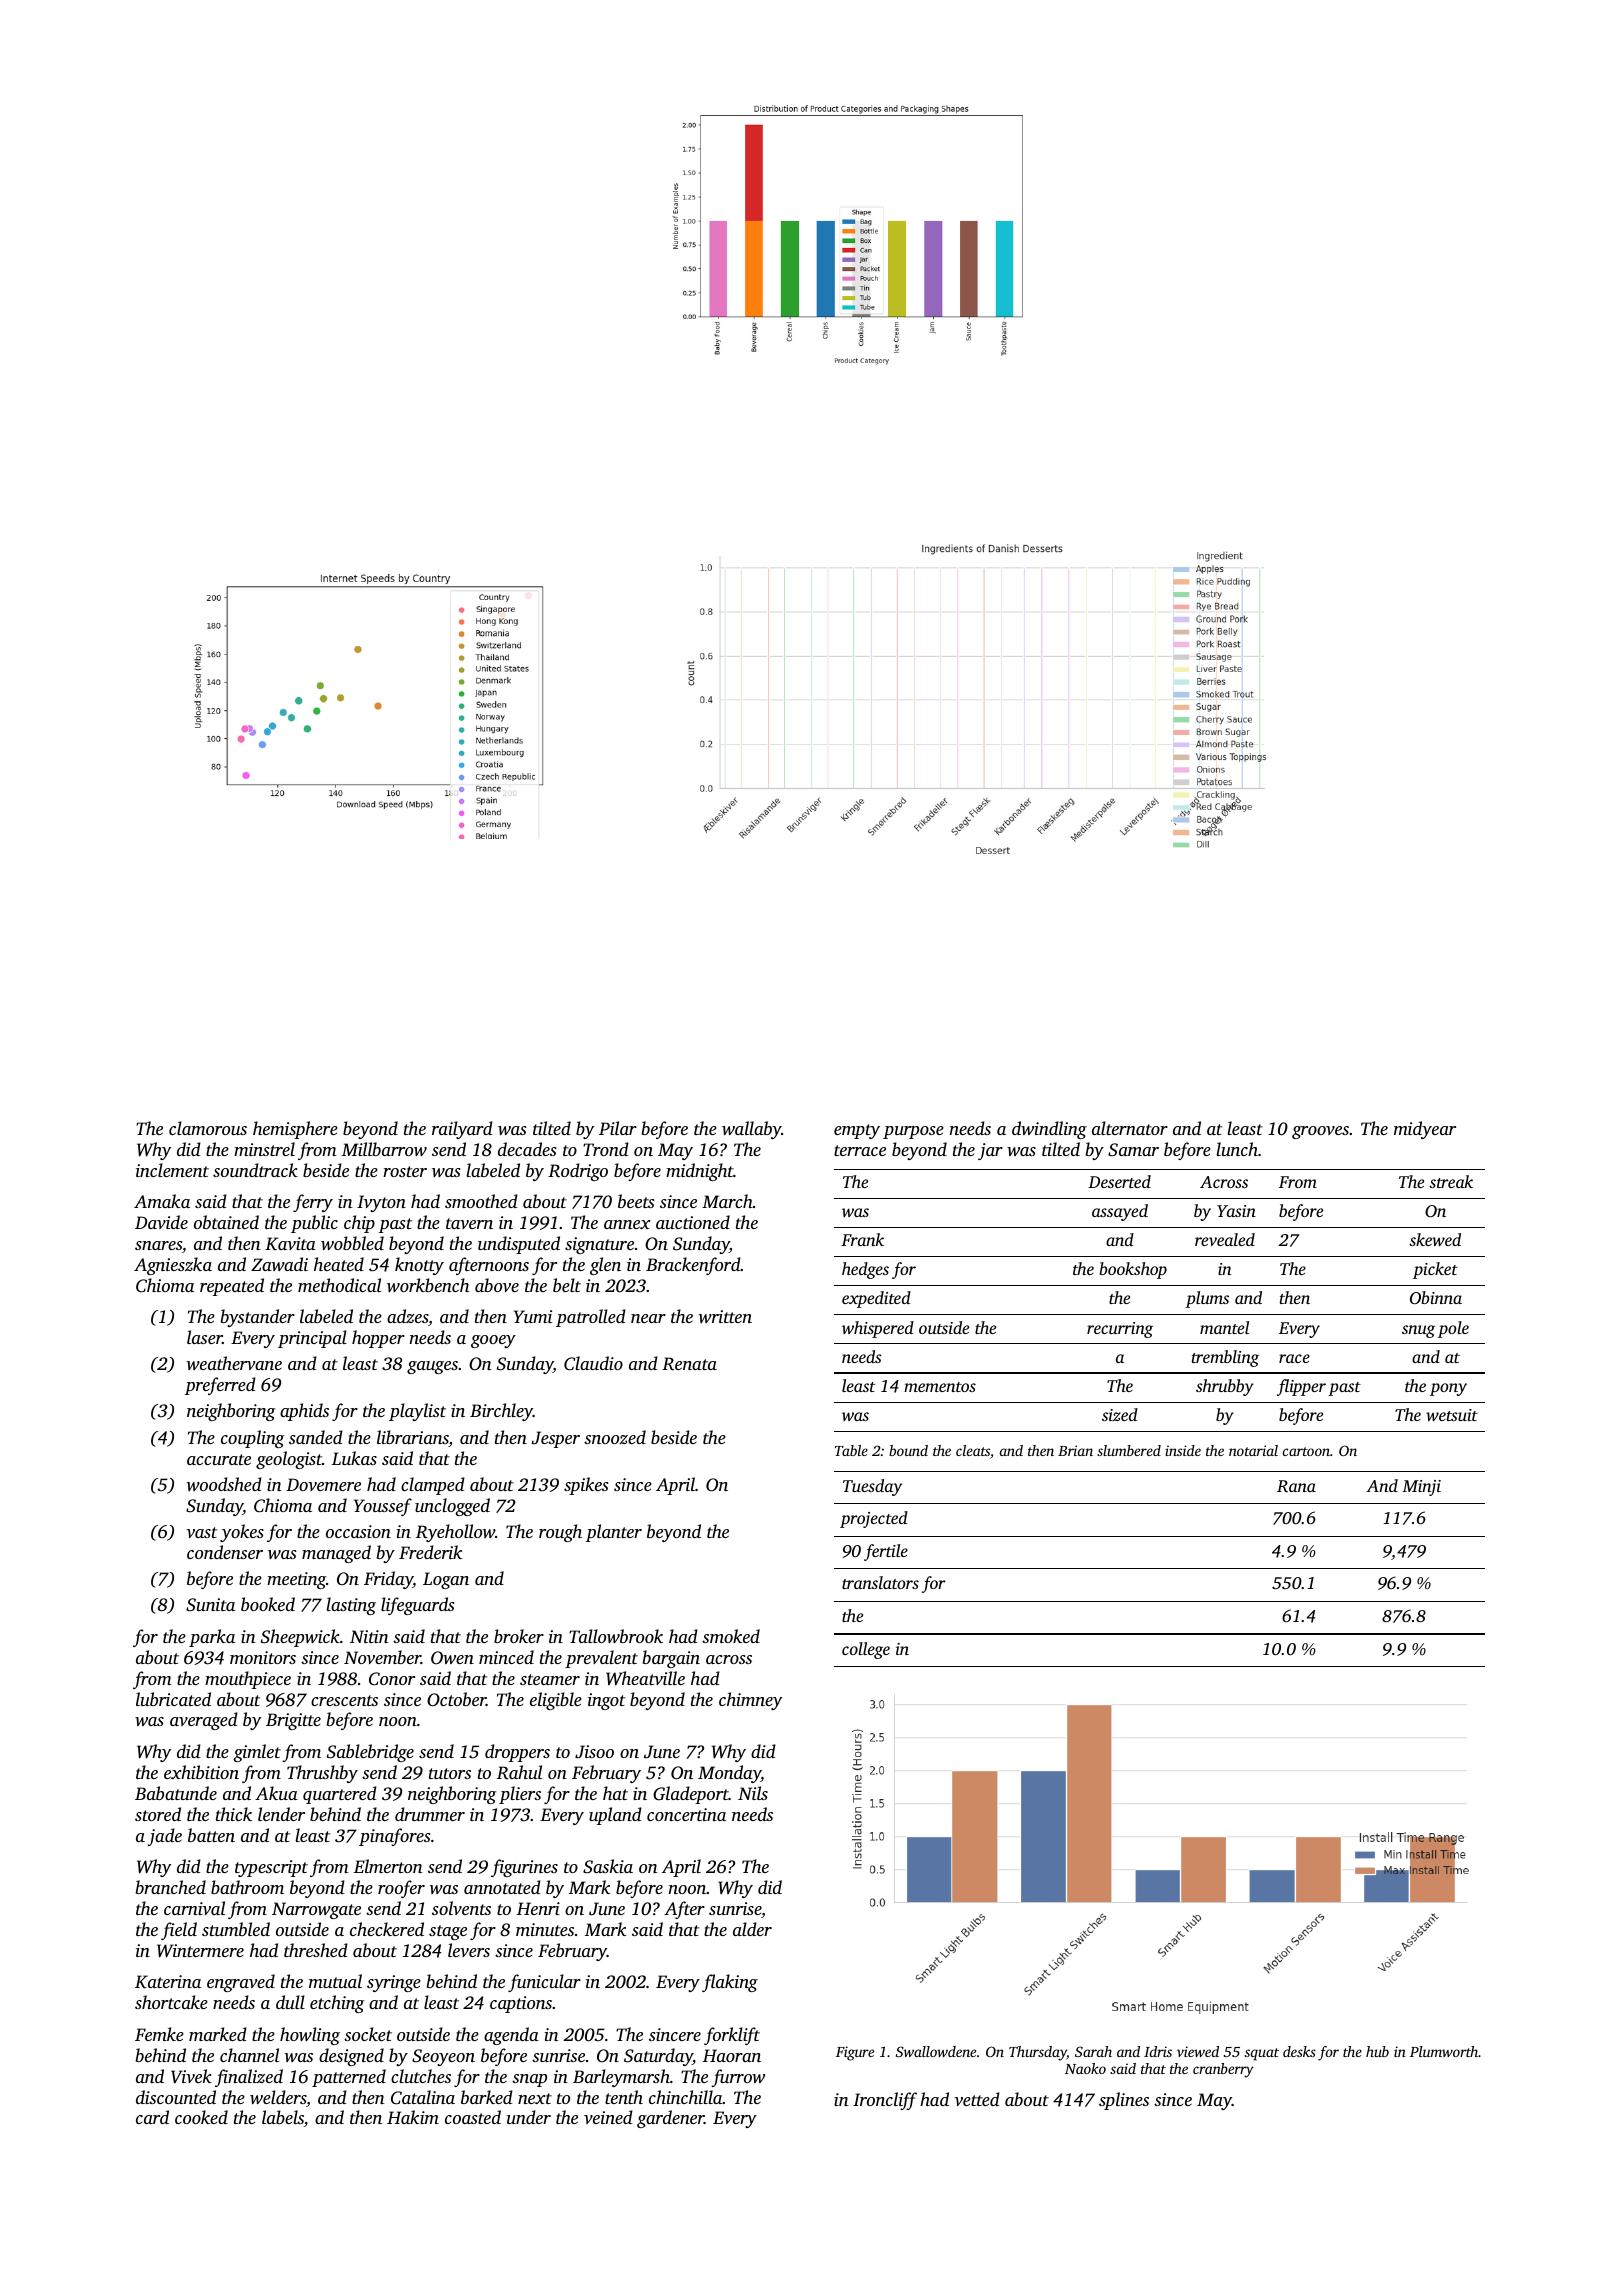  Describe the element at coordinates (529, 2117) in the image. I see `under` at that location.
